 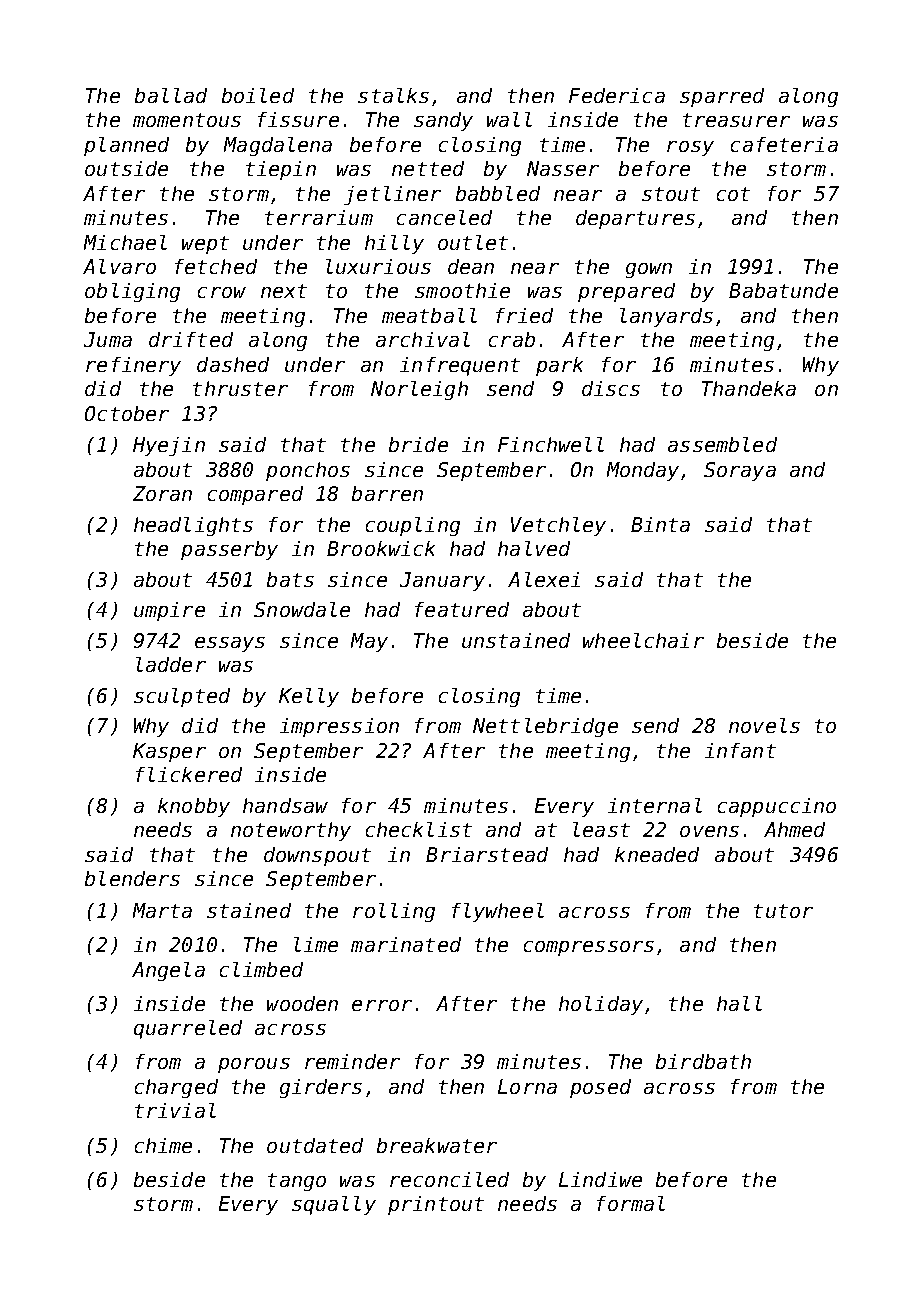 I want to click on Binta, so click(x=660, y=524).
